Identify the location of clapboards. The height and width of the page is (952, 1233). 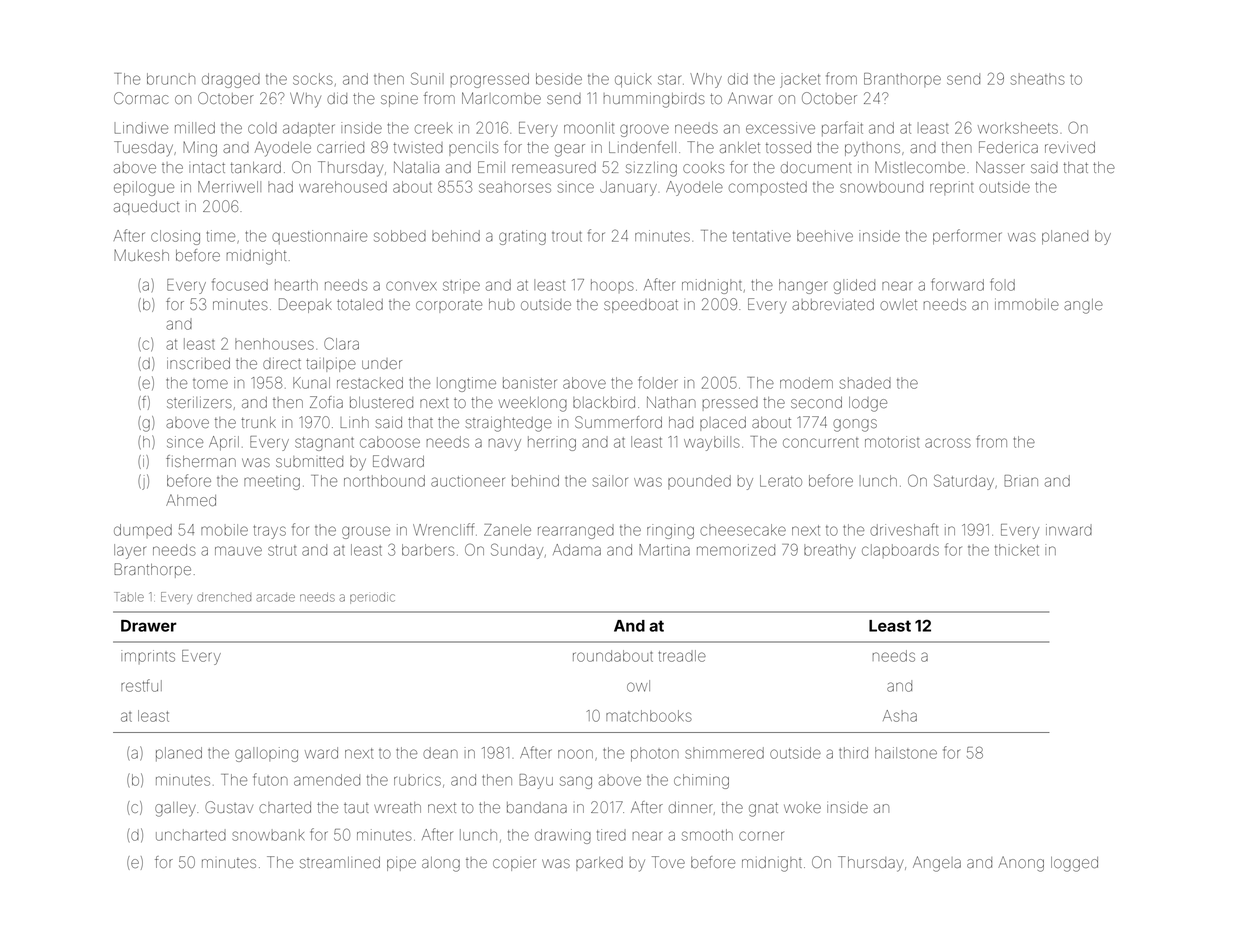
(900, 551).
